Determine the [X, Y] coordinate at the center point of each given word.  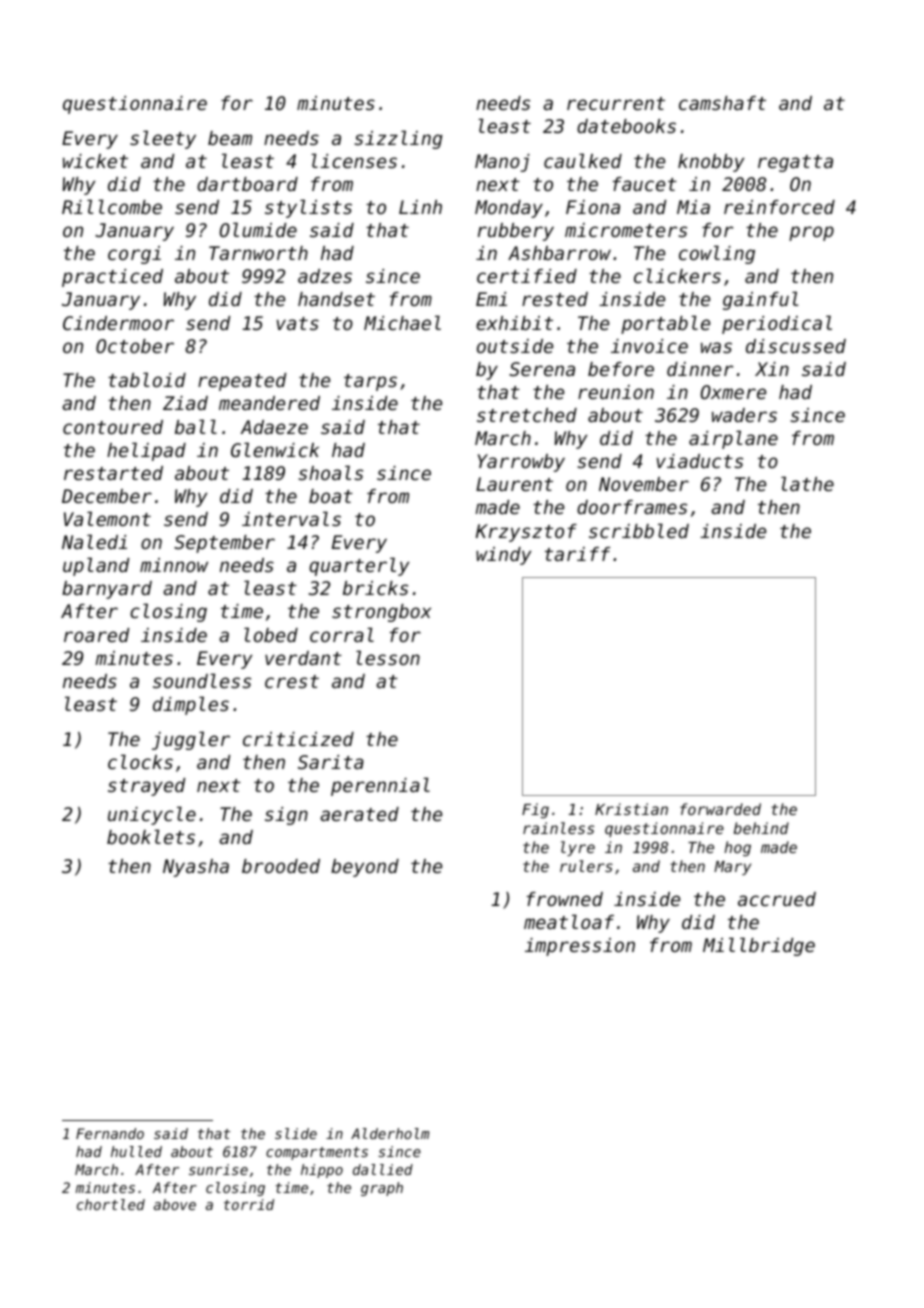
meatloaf [569, 921]
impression [580, 947]
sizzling [398, 139]
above [175, 1204]
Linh [420, 207]
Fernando [110, 1133]
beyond [365, 868]
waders [744, 415]
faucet [645, 184]
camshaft [722, 103]
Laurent [514, 484]
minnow [174, 565]
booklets [151, 836]
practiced [112, 278]
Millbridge [759, 946]
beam [230, 138]
